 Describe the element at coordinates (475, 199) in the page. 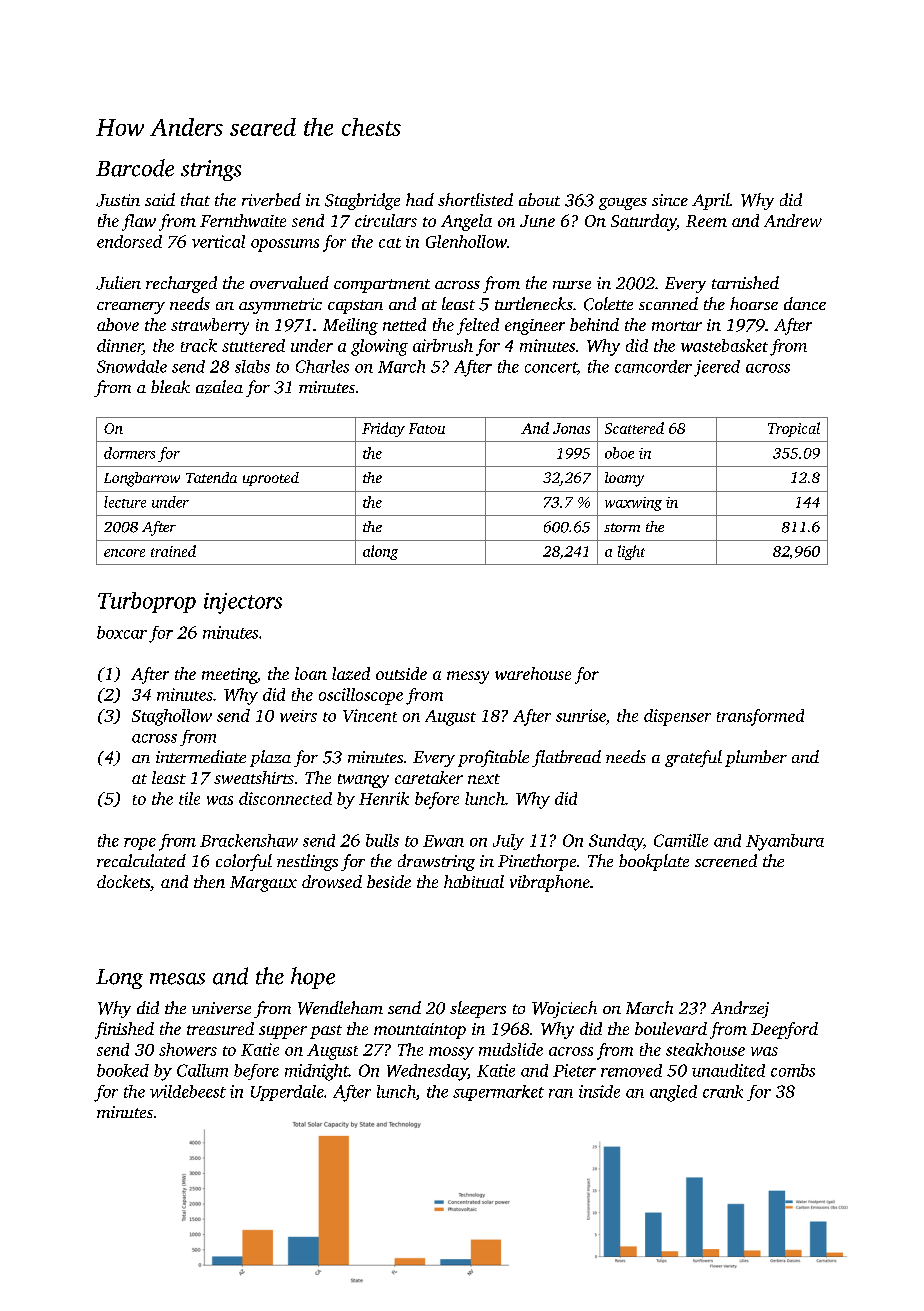

I see `shortlisted` at that location.
